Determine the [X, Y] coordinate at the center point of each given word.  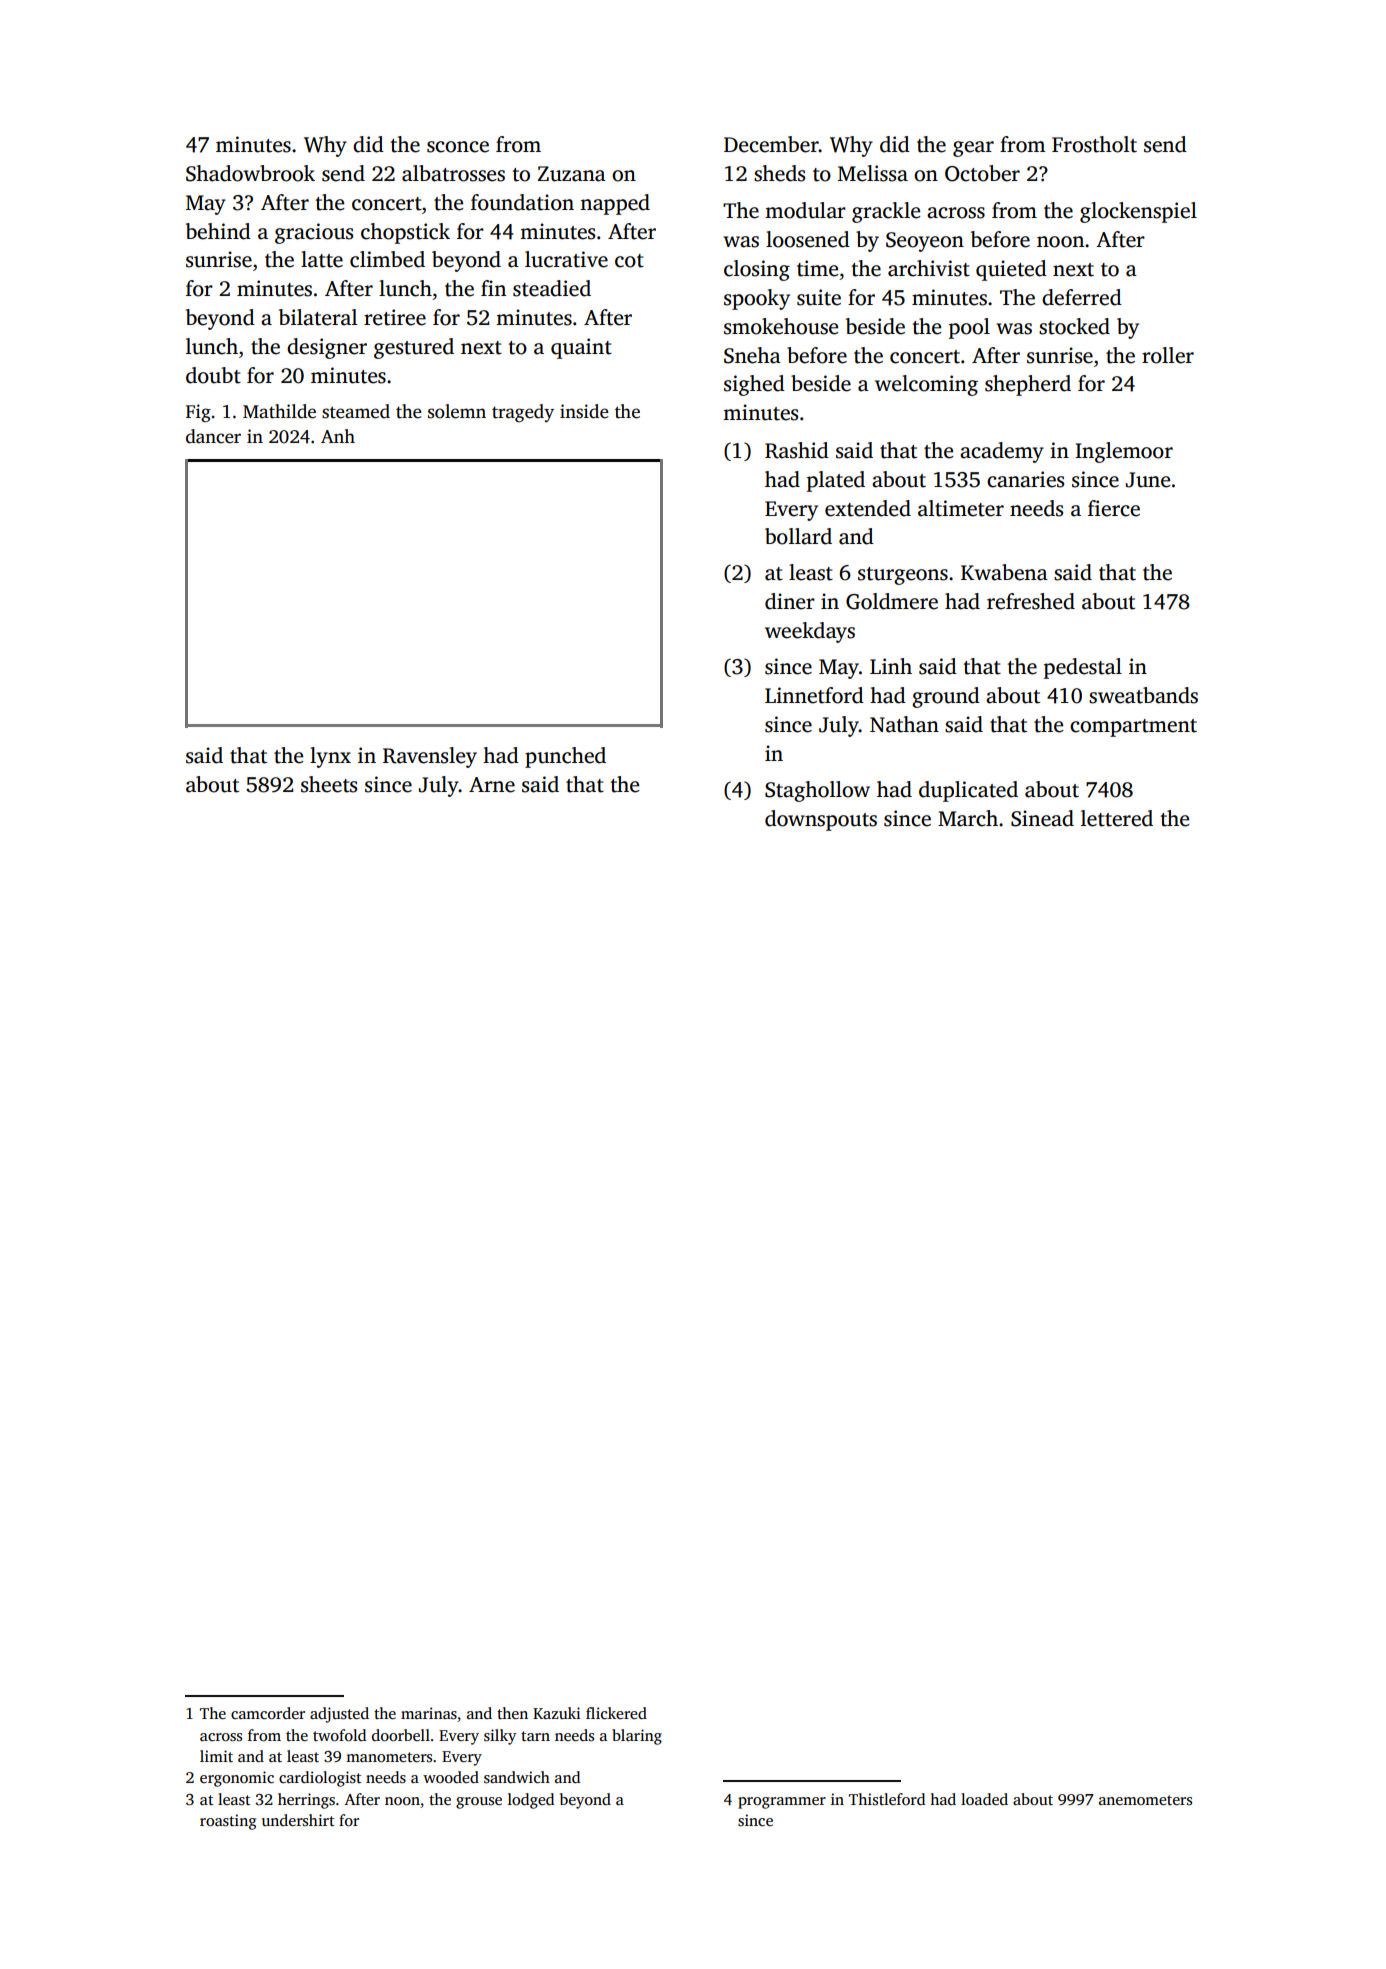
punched [565, 757]
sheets [329, 784]
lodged [531, 1801]
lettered [1117, 818]
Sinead [1042, 818]
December [771, 144]
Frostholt [1094, 144]
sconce [458, 147]
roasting [228, 1822]
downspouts [821, 820]
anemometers [1145, 1800]
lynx [330, 757]
